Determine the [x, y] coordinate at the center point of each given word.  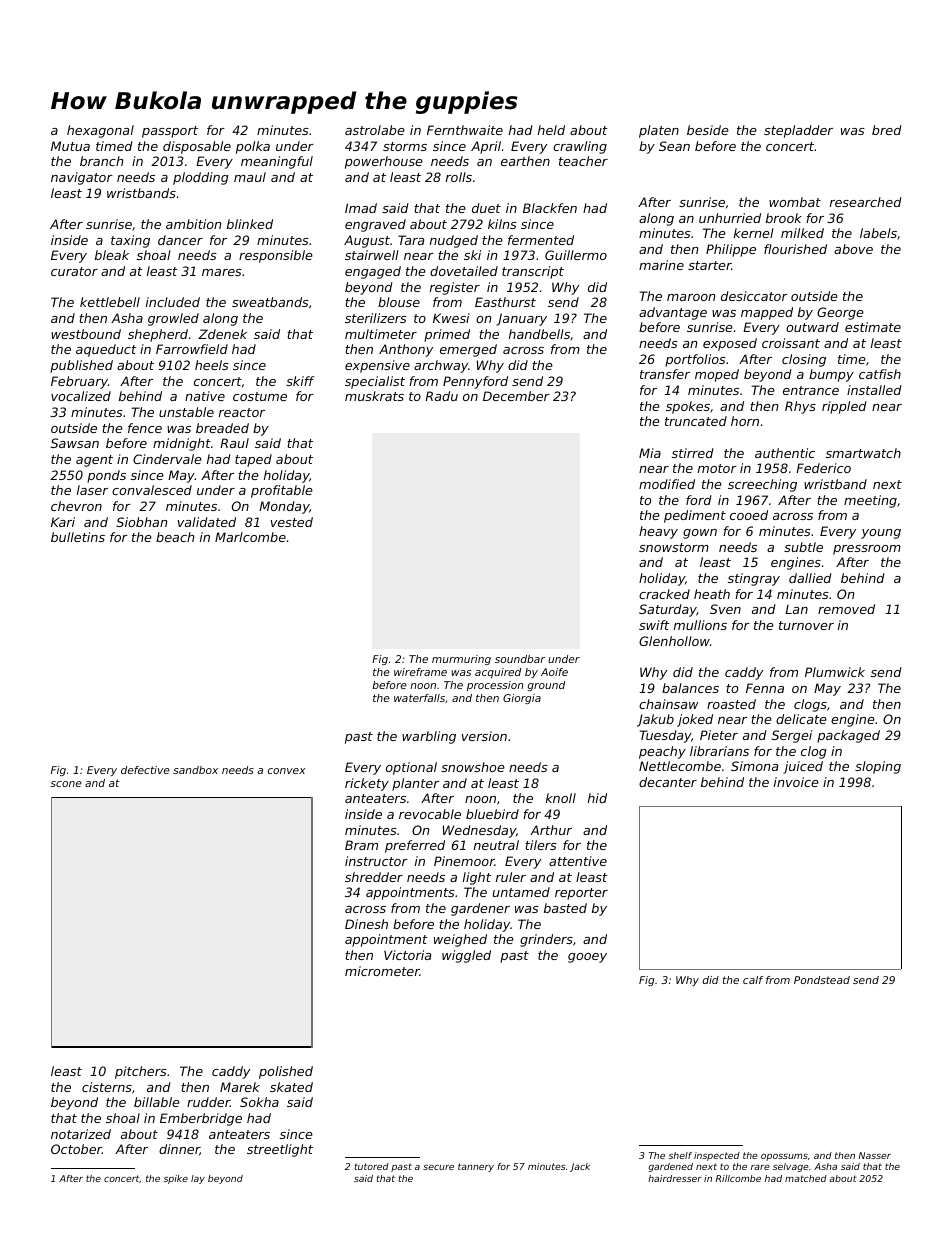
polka [253, 147]
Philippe [731, 250]
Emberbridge [201, 1119]
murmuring [461, 660]
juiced [803, 767]
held [551, 130]
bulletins [78, 537]
